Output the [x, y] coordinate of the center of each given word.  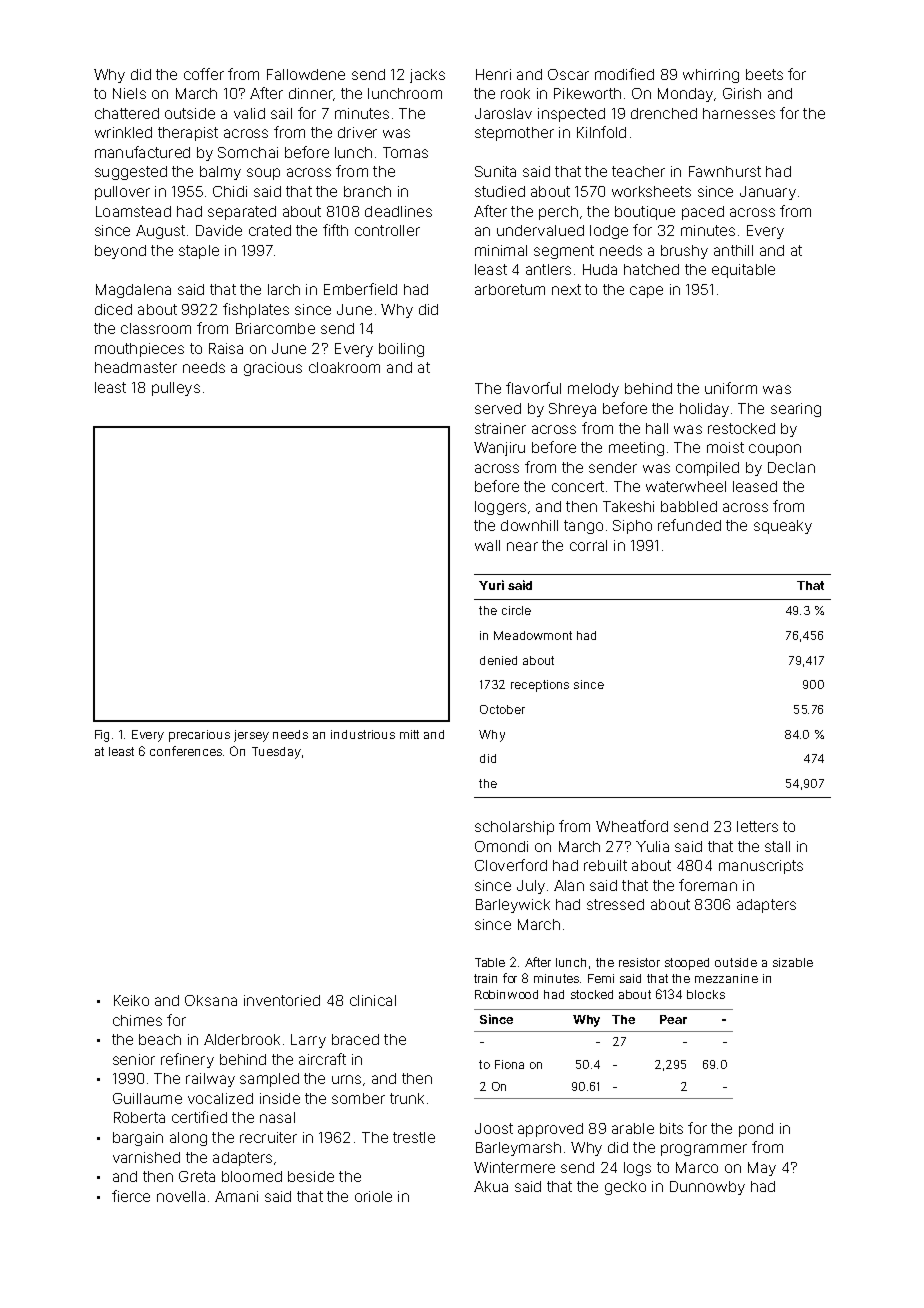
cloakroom [344, 367]
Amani [236, 1196]
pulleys [176, 389]
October [502, 709]
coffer [204, 74]
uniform [731, 388]
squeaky [783, 527]
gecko [625, 1188]
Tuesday [276, 753]
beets [764, 74]
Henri [493, 74]
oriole [373, 1196]
